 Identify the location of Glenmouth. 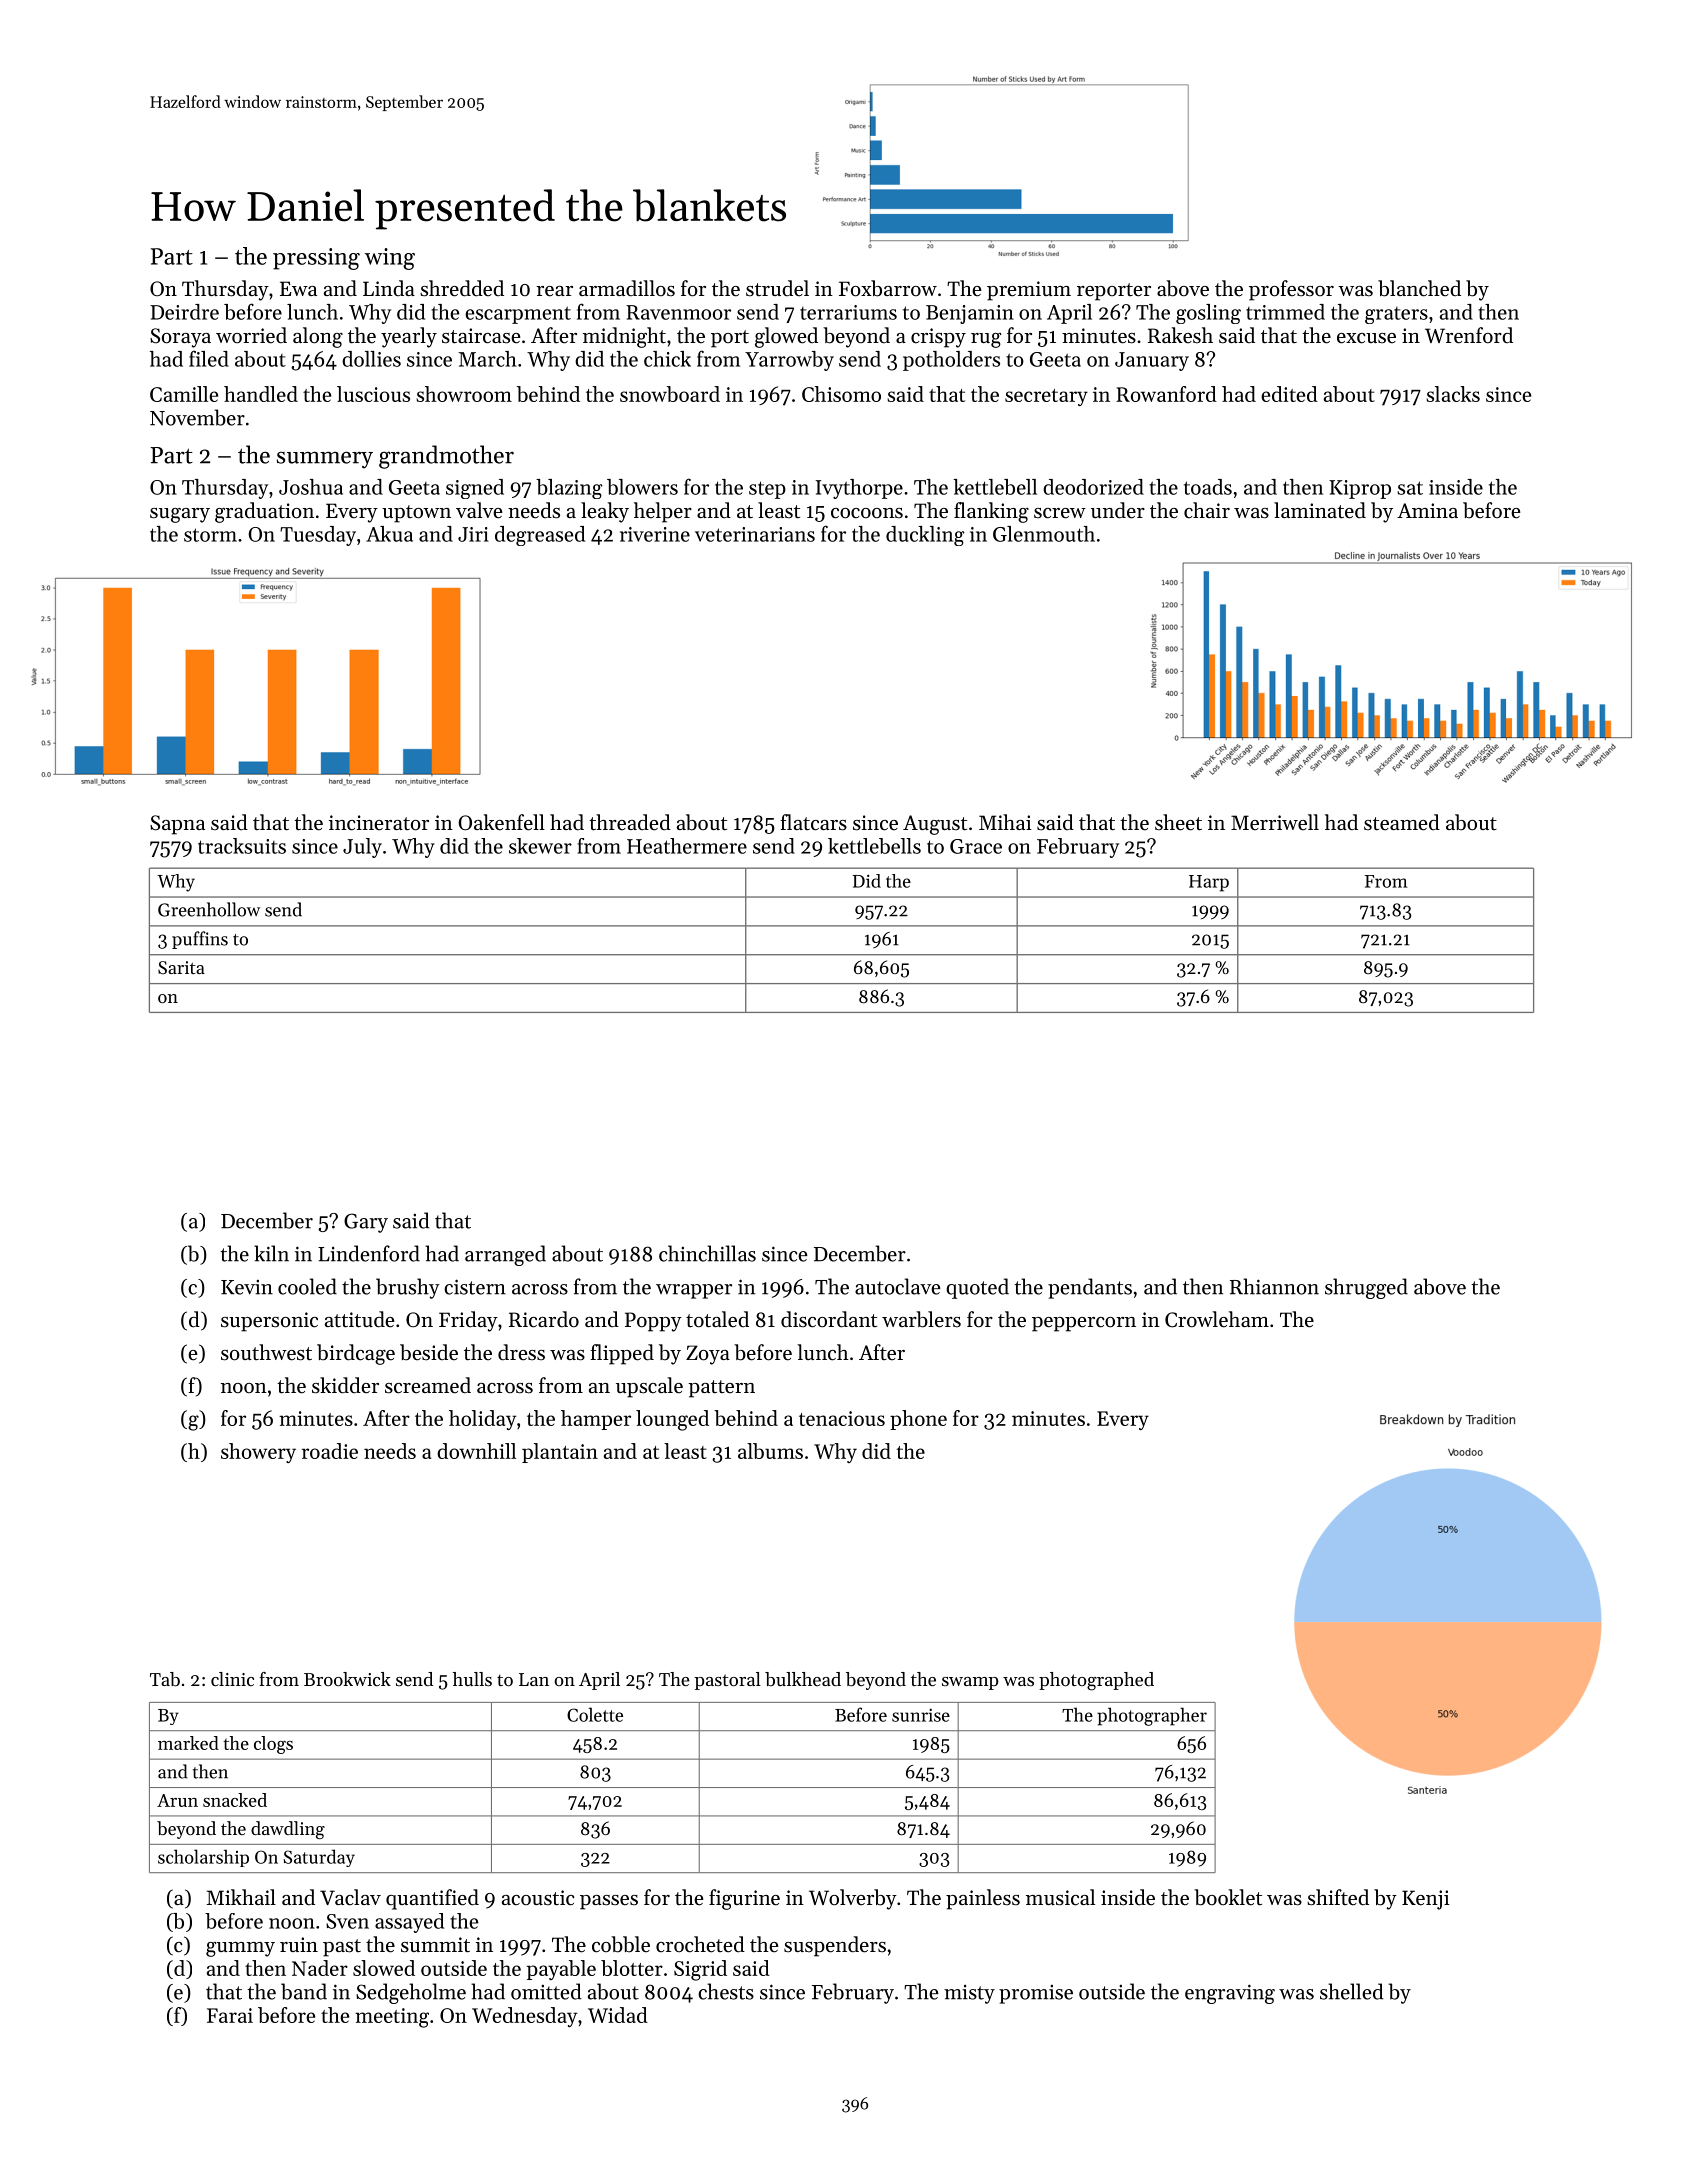
(1044, 534).
